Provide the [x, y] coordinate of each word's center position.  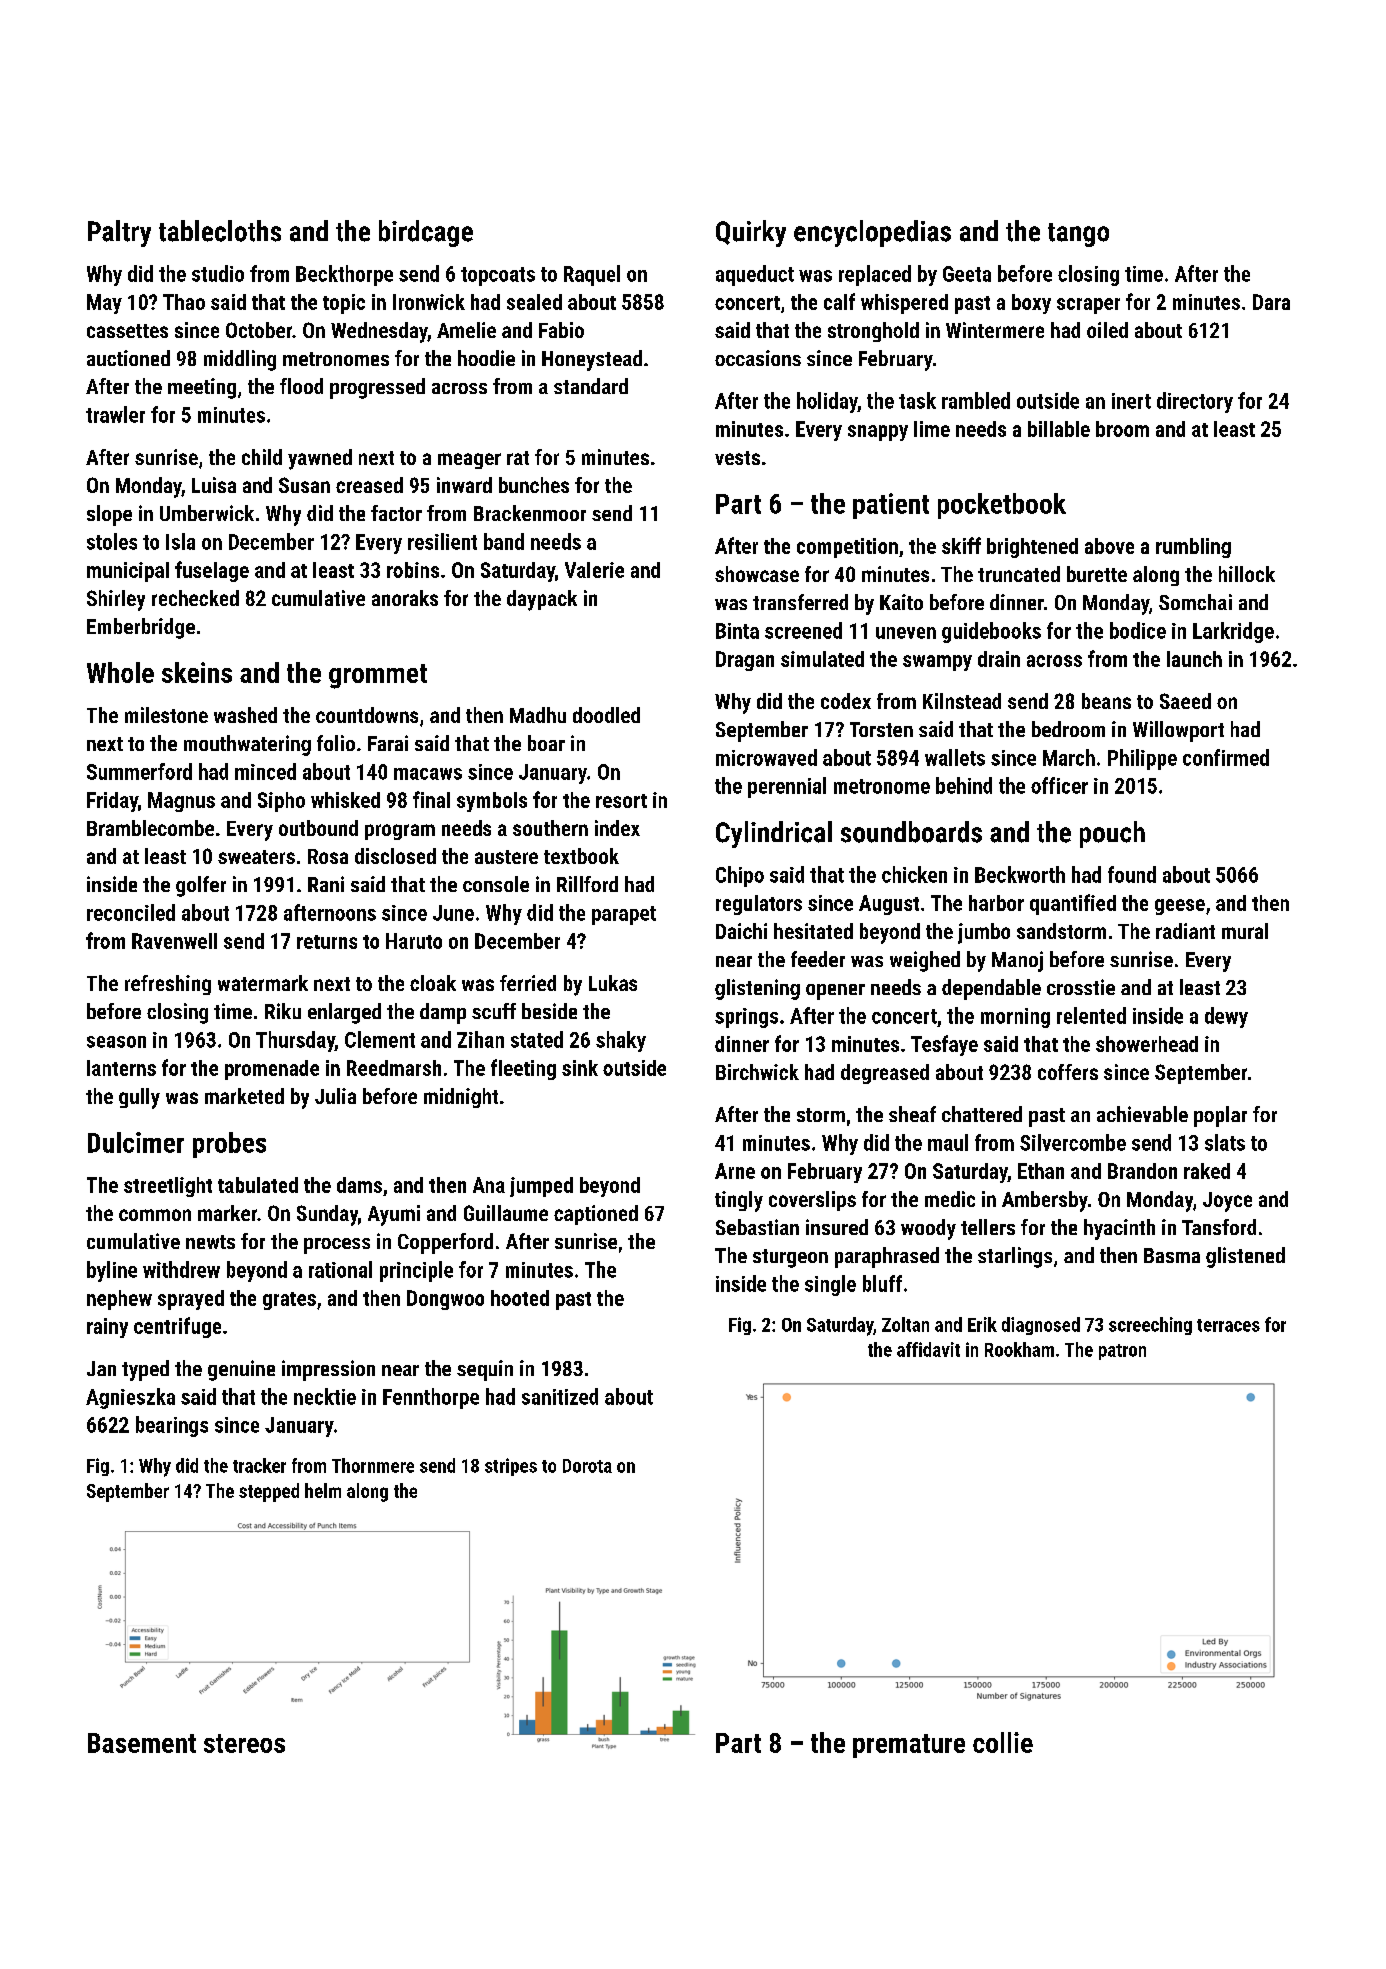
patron [1122, 1352]
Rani [326, 884]
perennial [787, 787]
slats [1225, 1142]
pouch [1112, 834]
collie [1003, 1742]
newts [210, 1242]
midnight [461, 1098]
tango [1078, 235]
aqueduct [755, 275]
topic [344, 304]
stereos [244, 1743]
